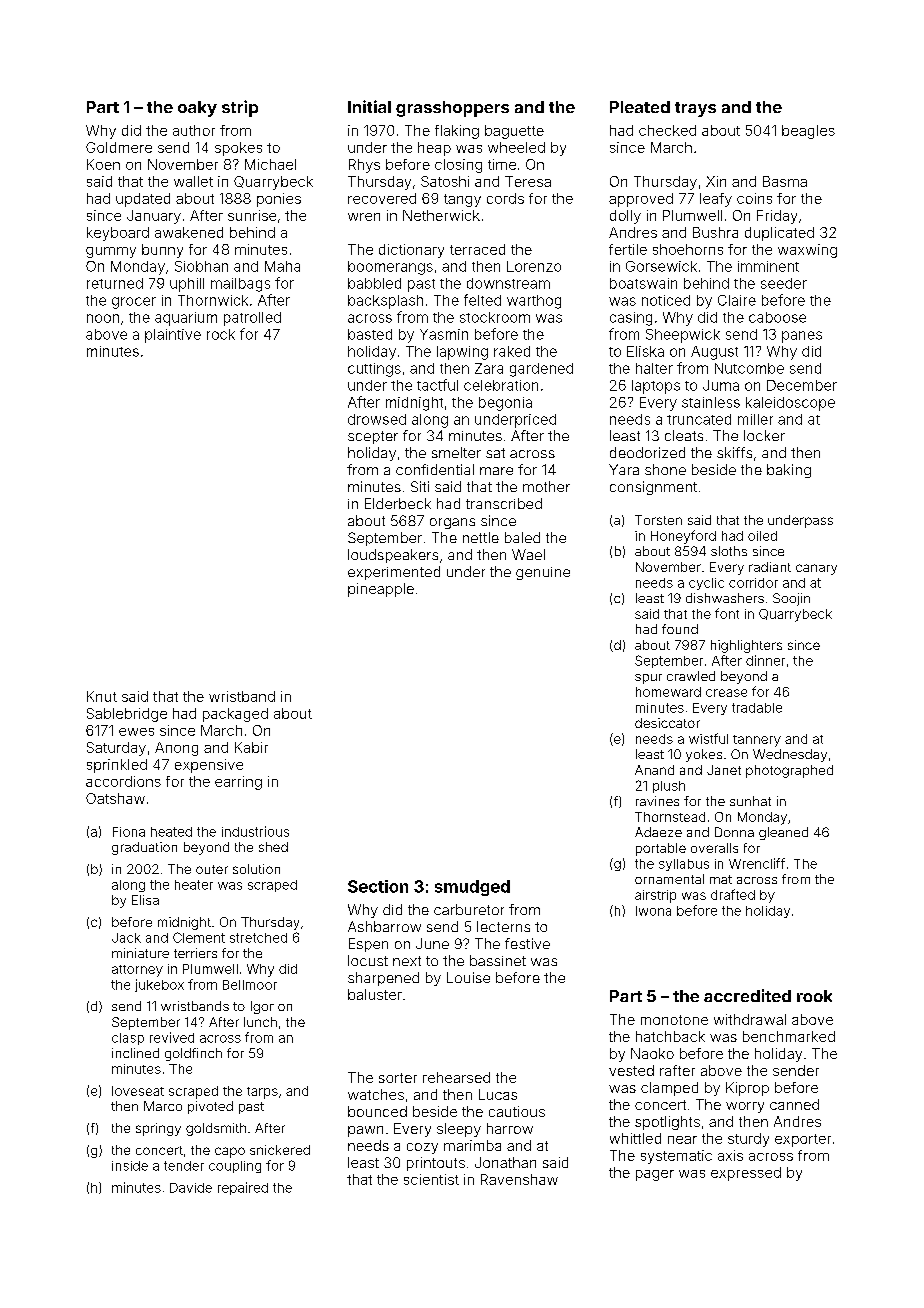 The image size is (924, 1308). What do you see at coordinates (668, 692) in the image?
I see `homeward` at bounding box center [668, 692].
